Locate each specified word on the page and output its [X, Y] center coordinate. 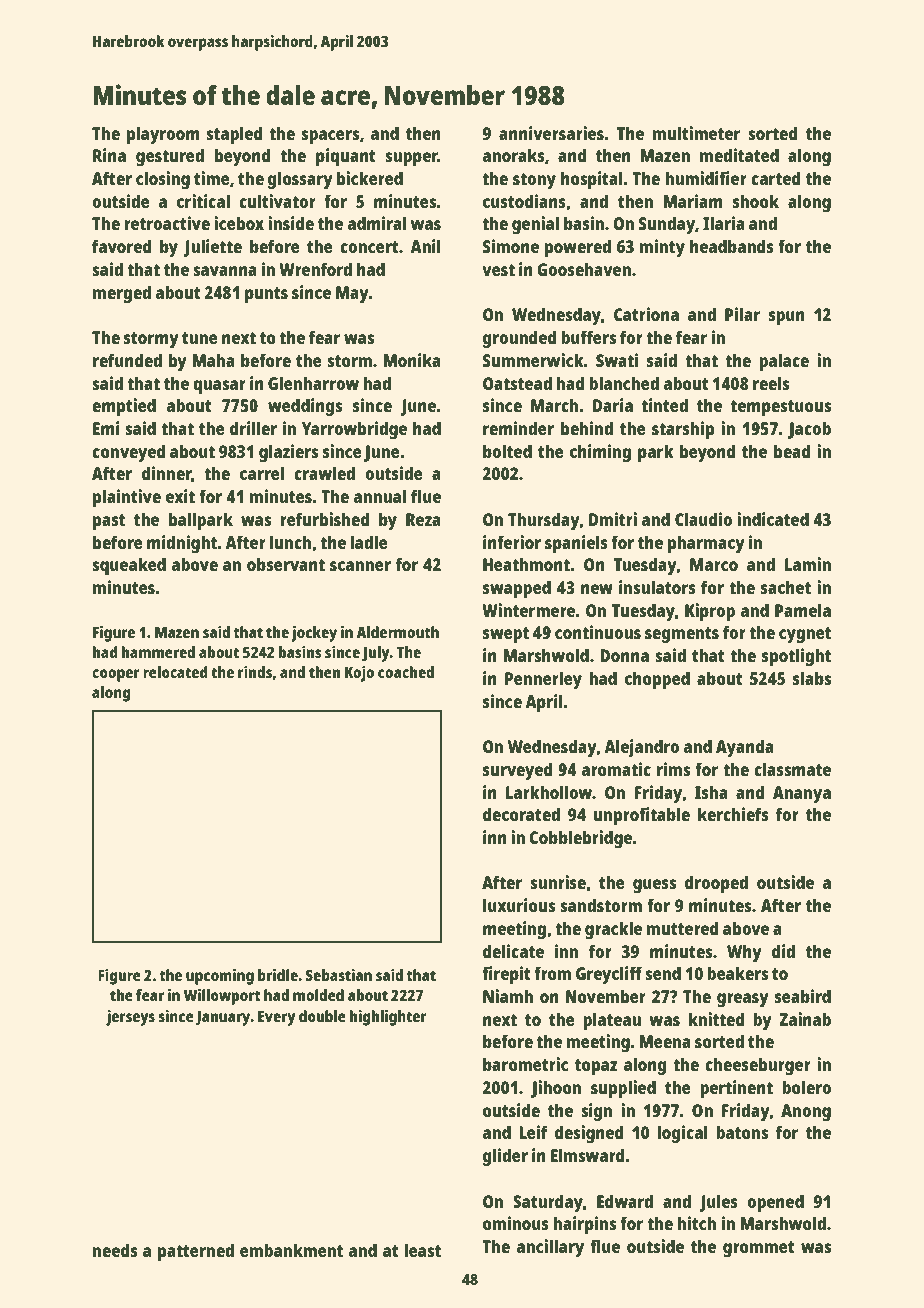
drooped [716, 884]
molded [318, 995]
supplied [623, 1089]
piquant [346, 157]
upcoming [220, 977]
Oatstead [517, 383]
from [552, 973]
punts [266, 295]
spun [787, 318]
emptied [124, 407]
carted [776, 178]
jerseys [130, 1018]
